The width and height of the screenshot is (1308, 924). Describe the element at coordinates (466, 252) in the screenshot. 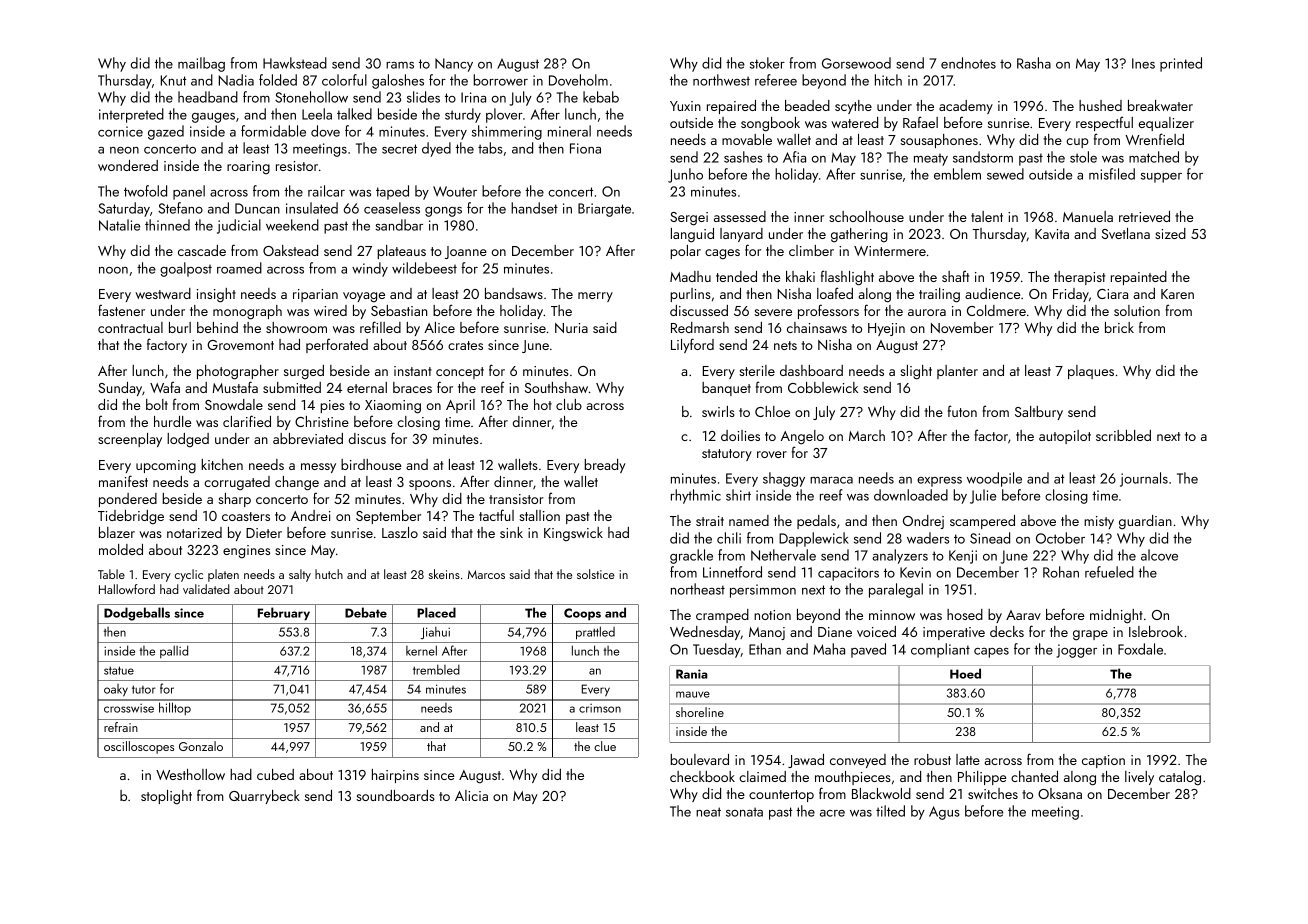

I see `Joanne` at that location.
